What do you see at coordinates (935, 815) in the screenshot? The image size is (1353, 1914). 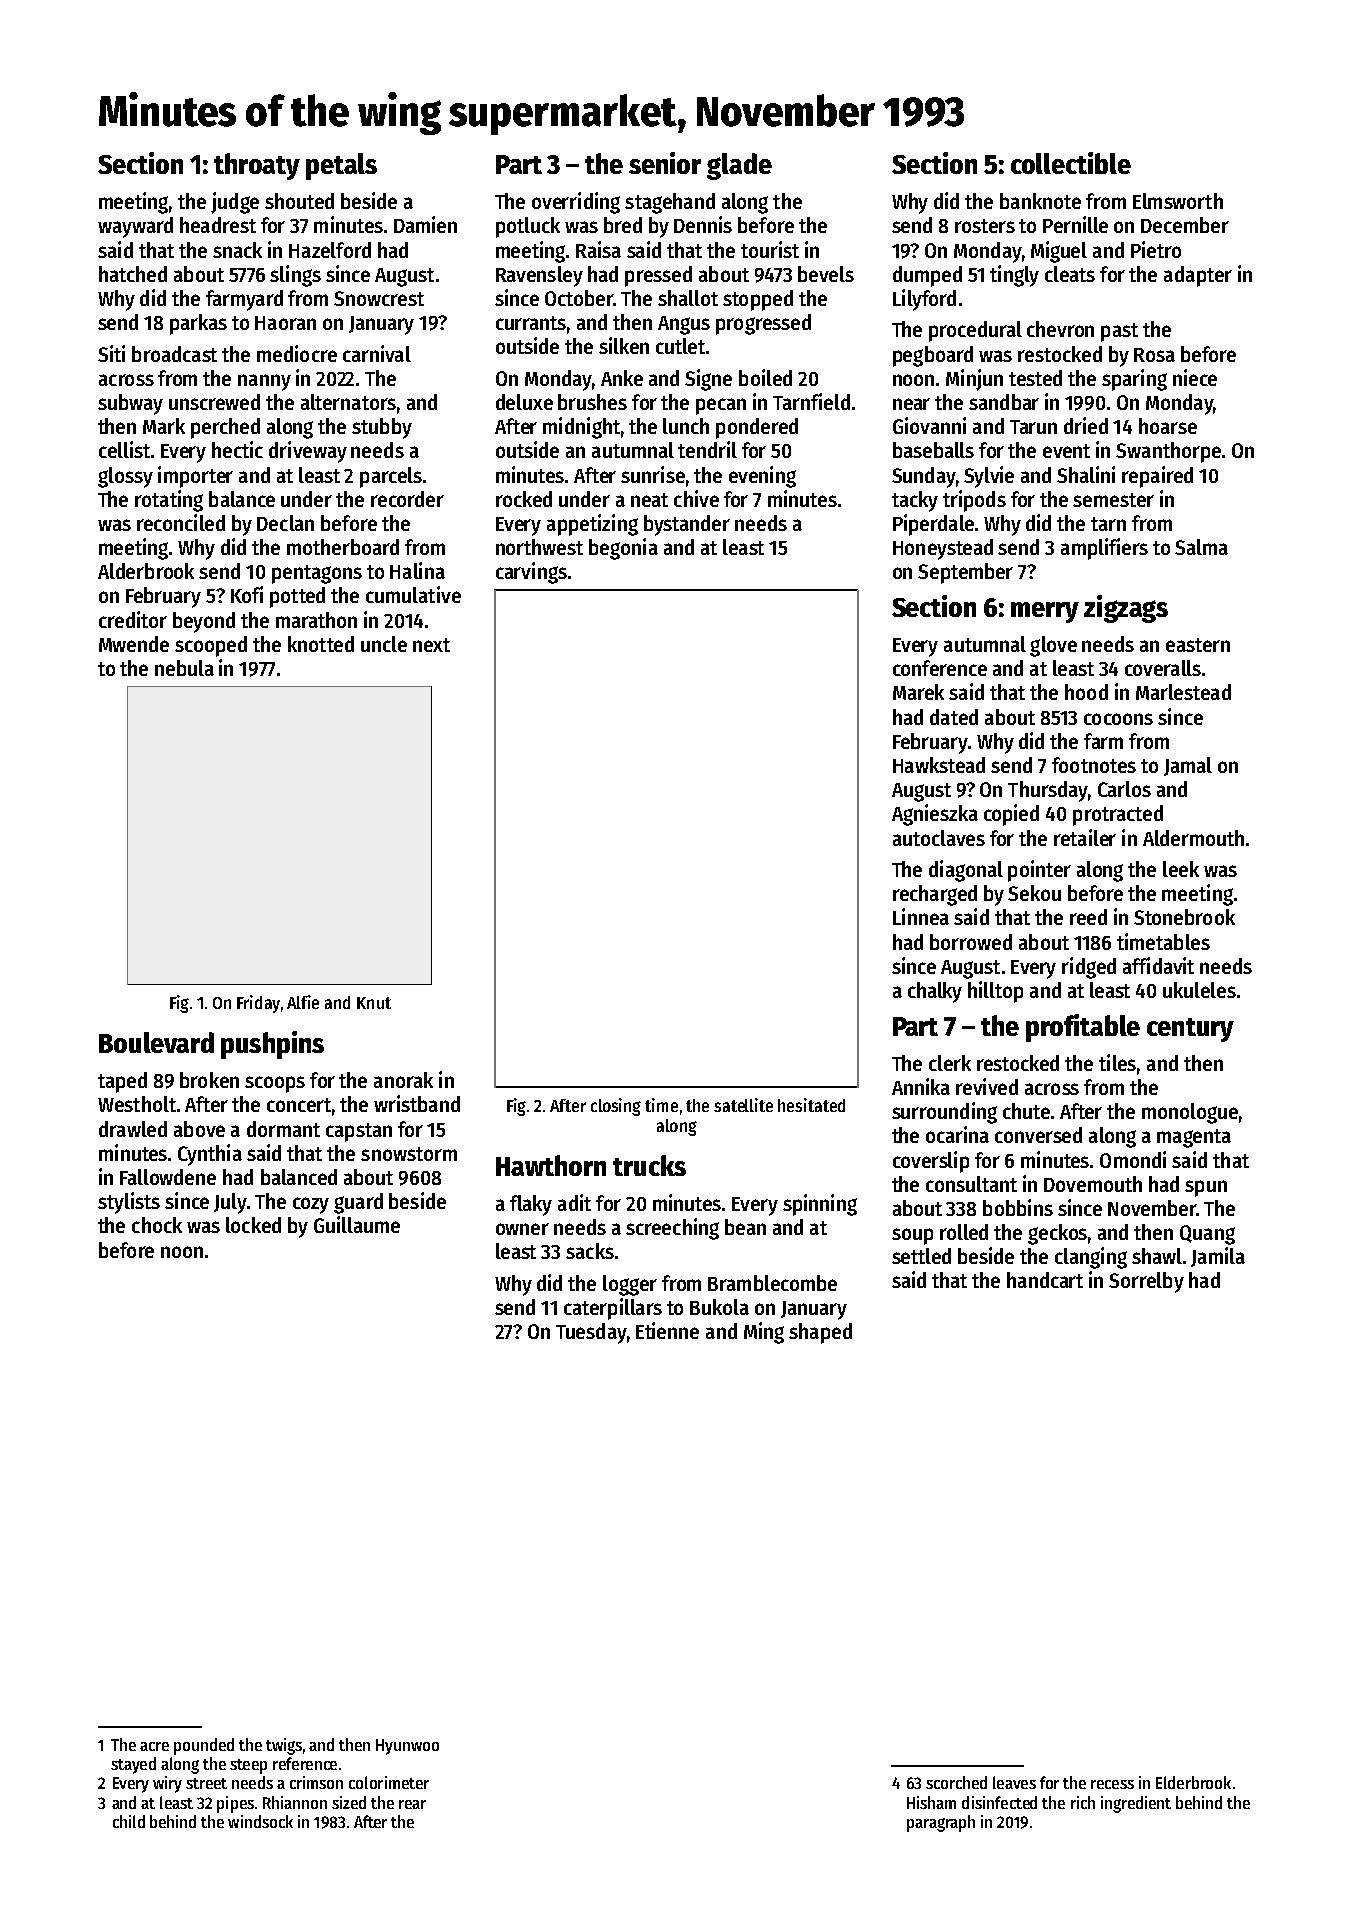 I see `Agnieszka` at bounding box center [935, 815].
